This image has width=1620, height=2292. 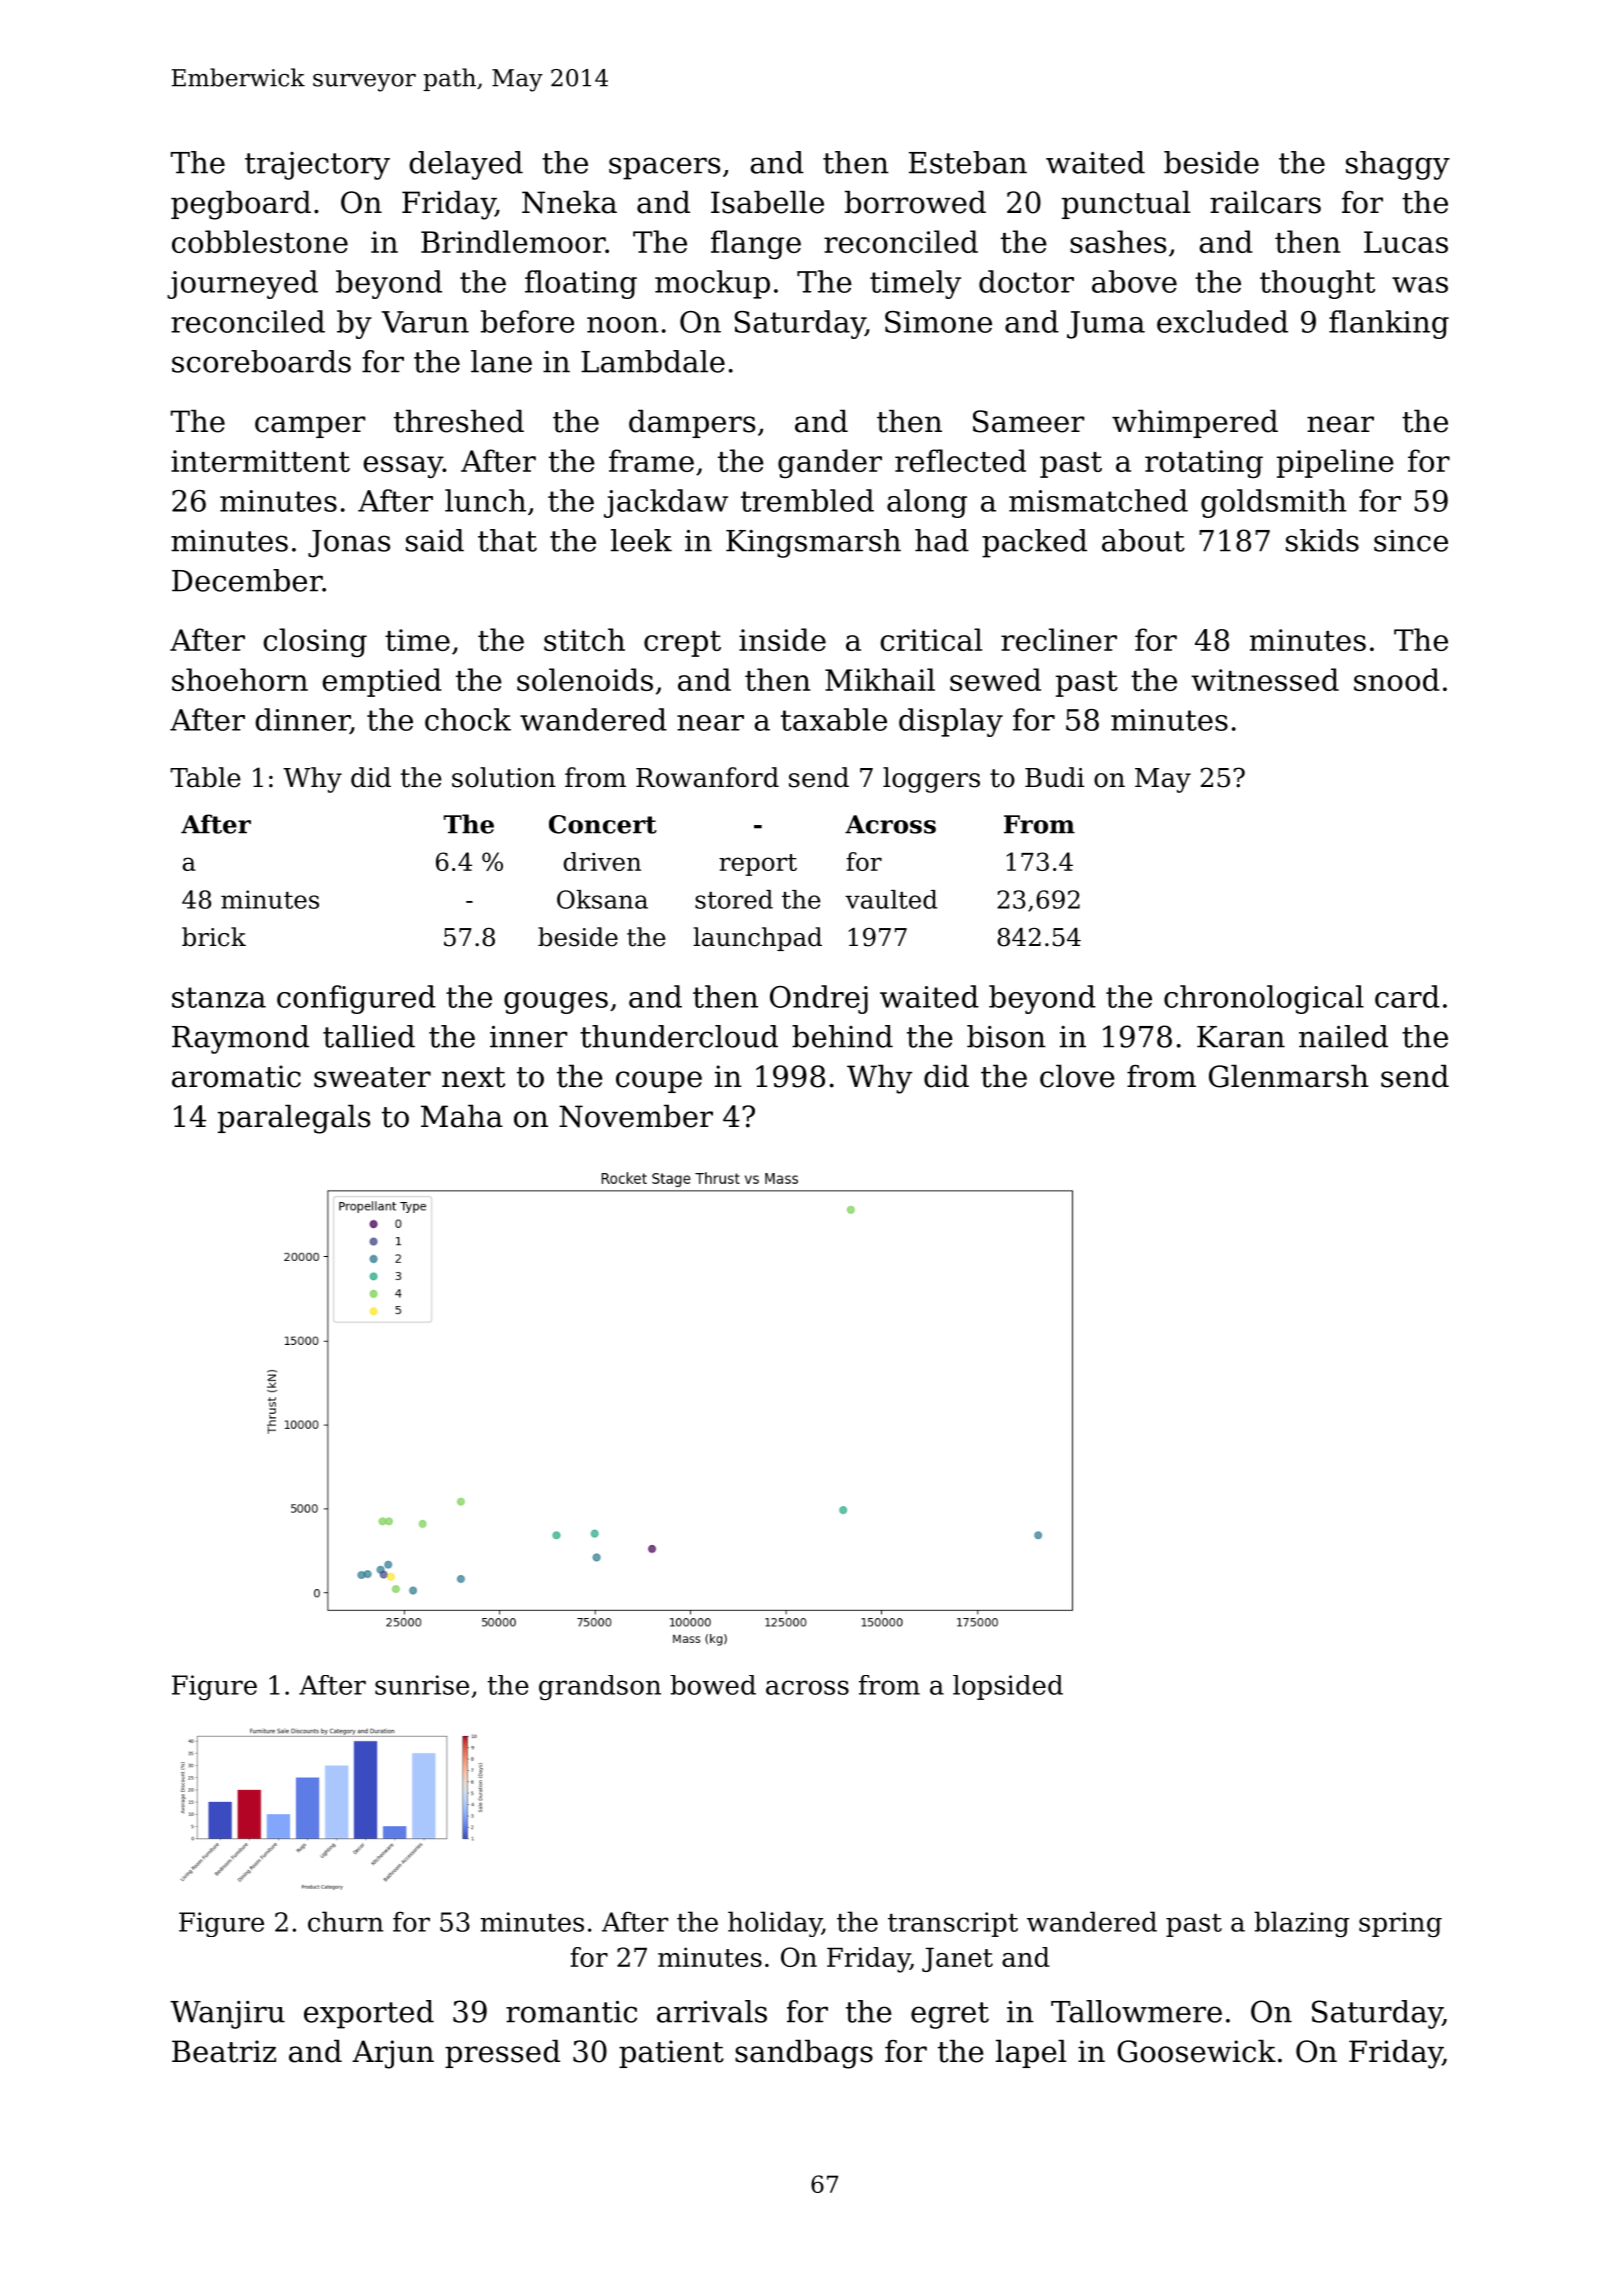 I want to click on card, so click(x=1407, y=996).
